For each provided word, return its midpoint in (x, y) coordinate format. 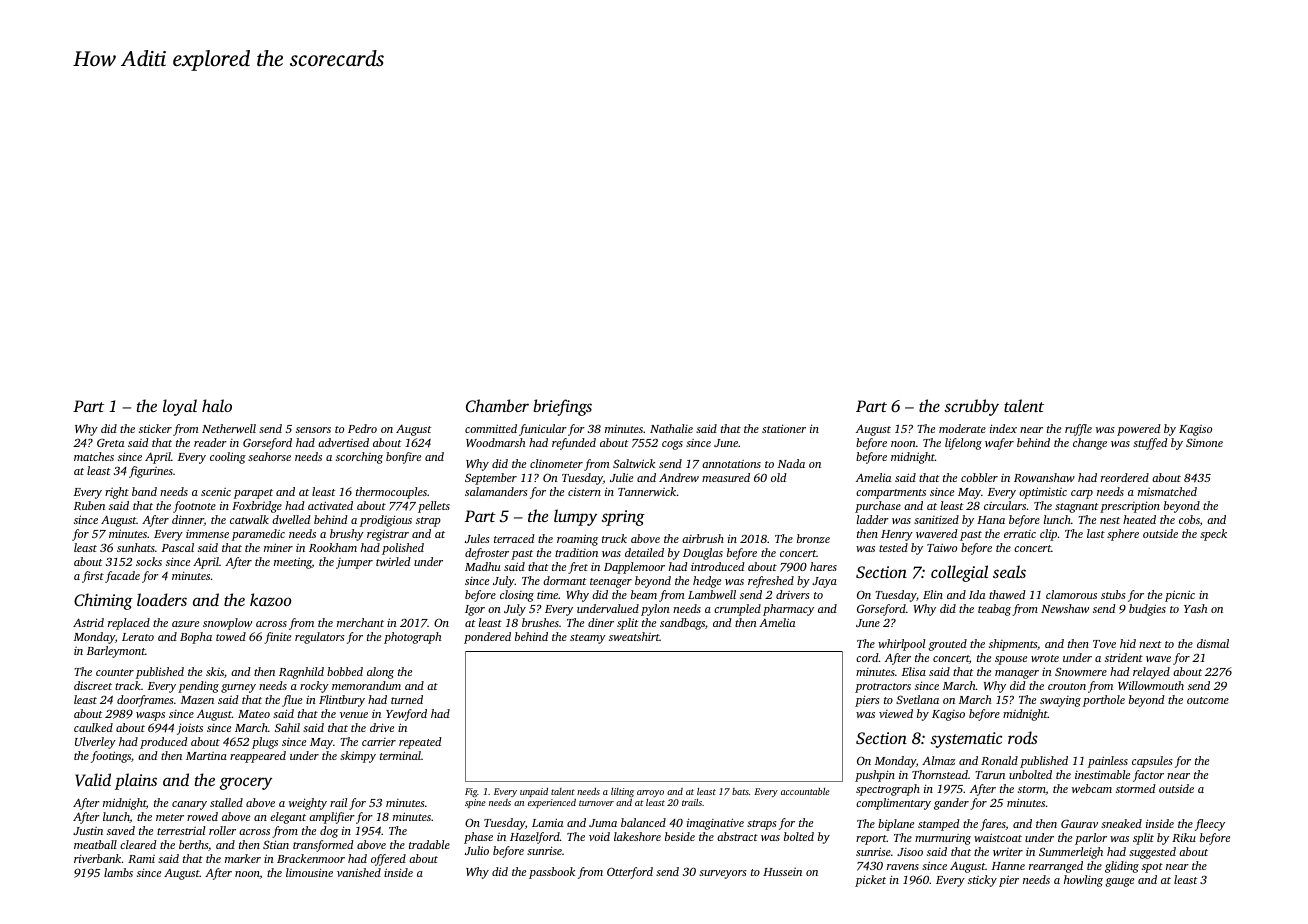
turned (407, 699)
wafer (999, 444)
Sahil (287, 727)
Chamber (497, 406)
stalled (226, 802)
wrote (1045, 658)
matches (94, 456)
